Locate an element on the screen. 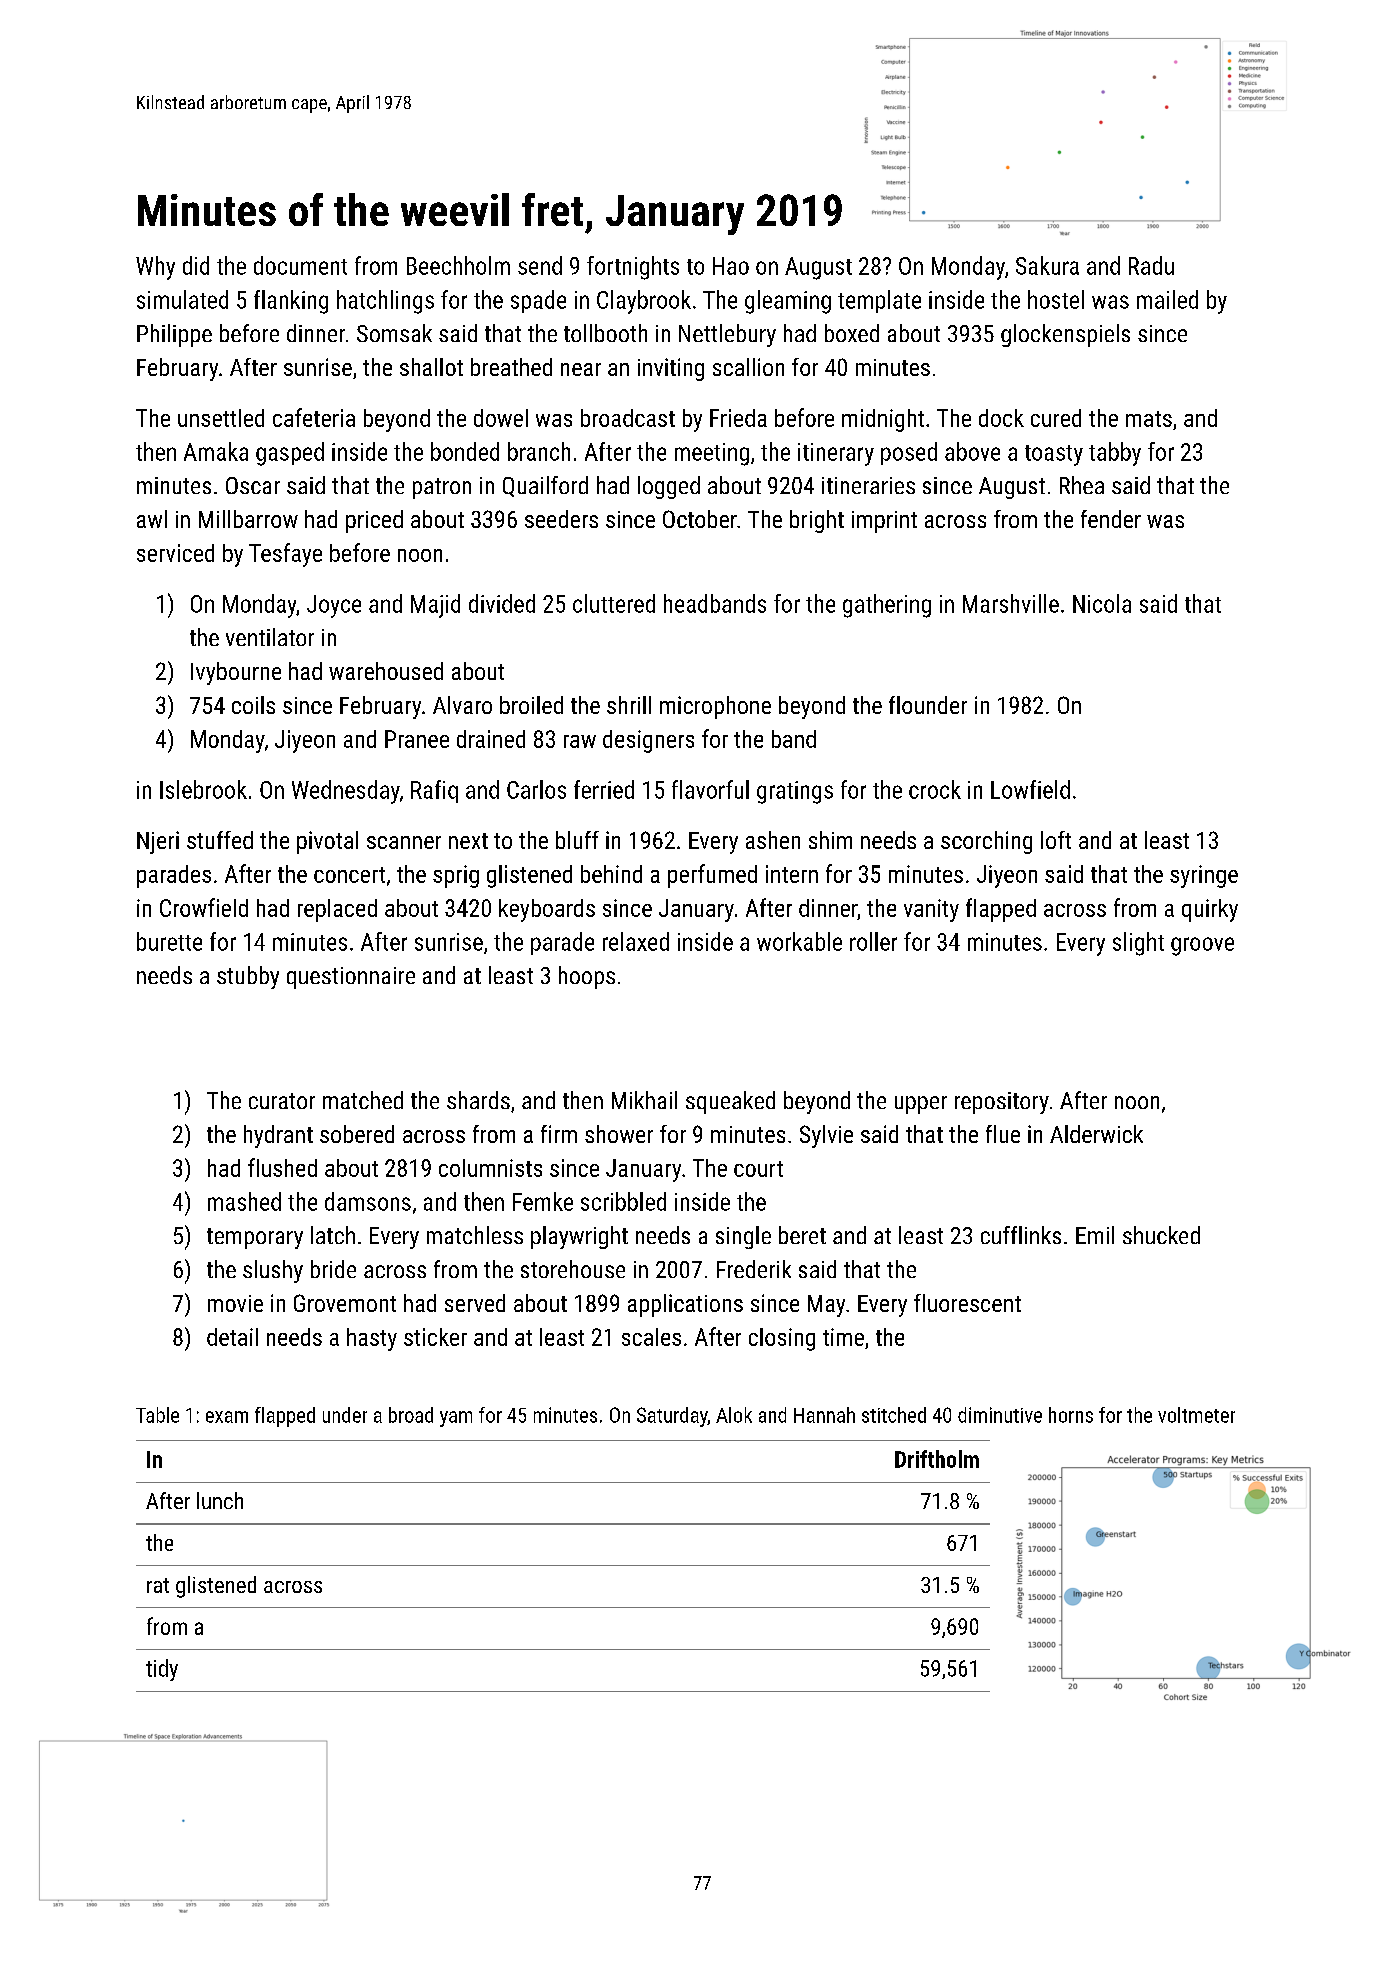 This screenshot has height=1969, width=1386. Mikhail is located at coordinates (644, 1100).
